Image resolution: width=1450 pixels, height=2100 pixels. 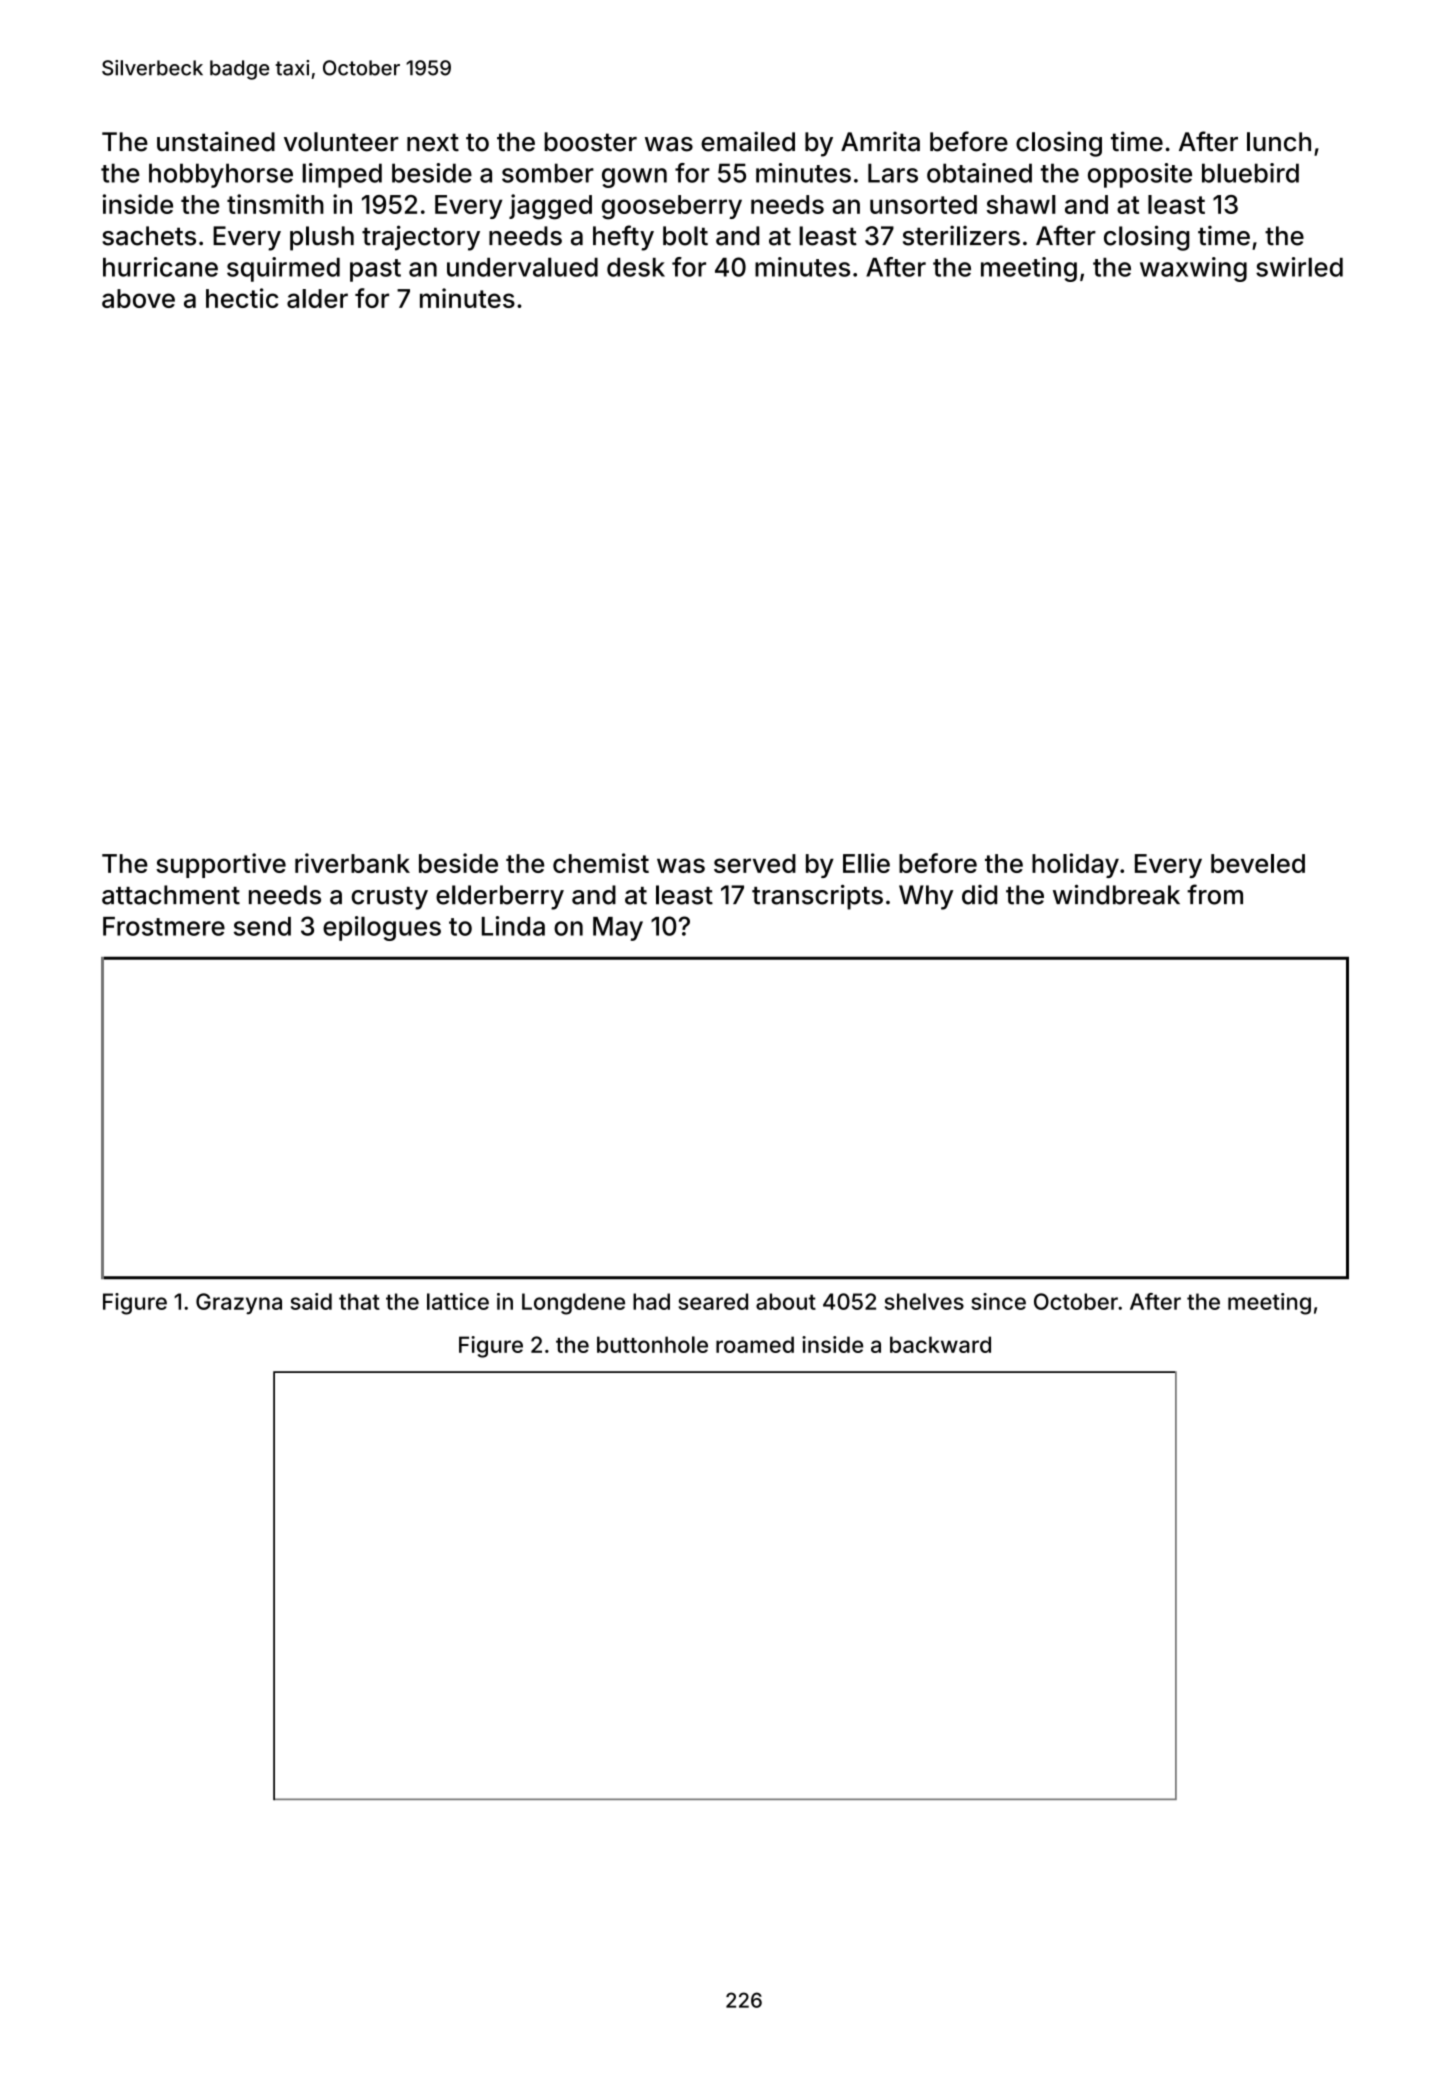 I want to click on Grazyna, so click(x=239, y=1303).
